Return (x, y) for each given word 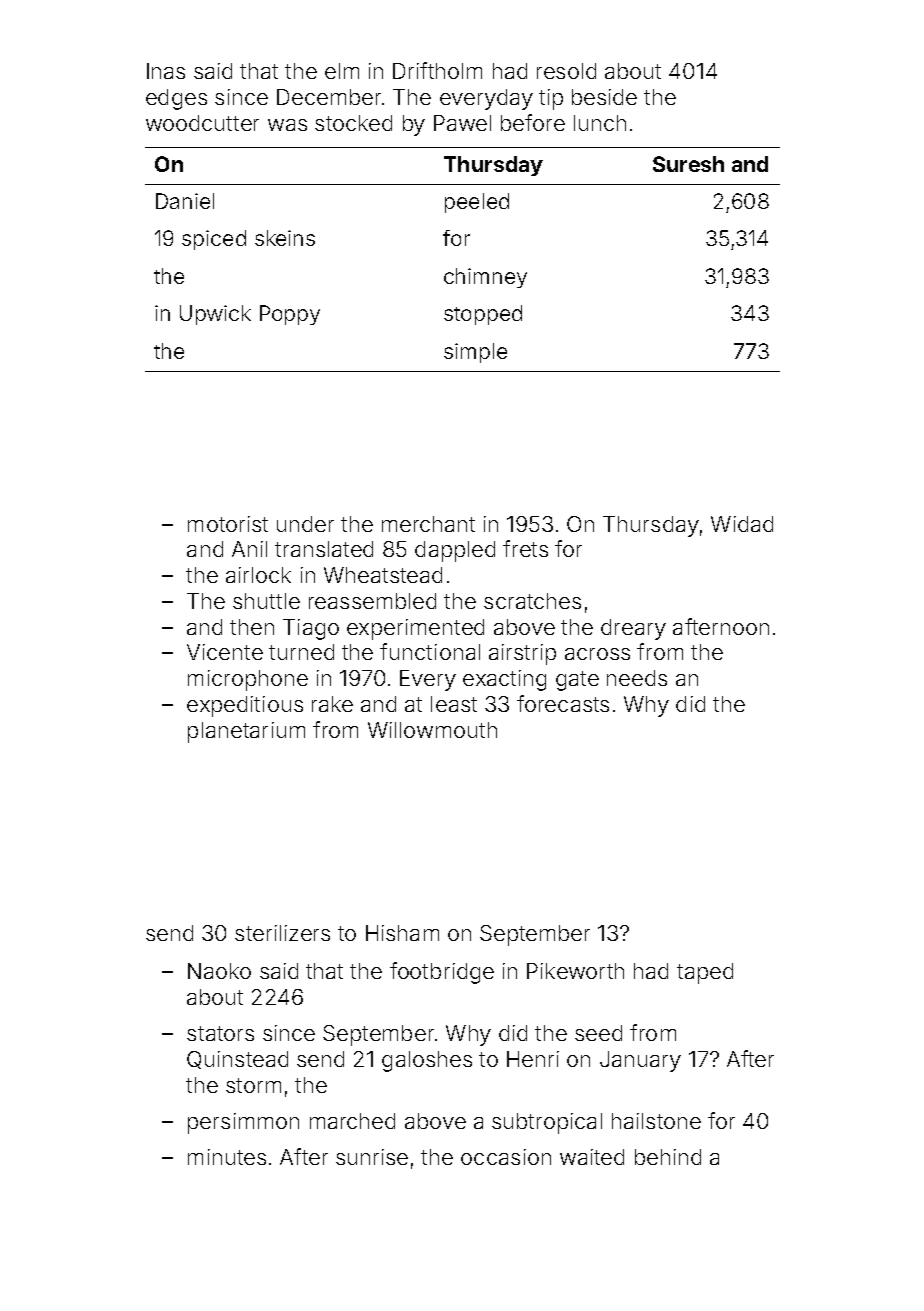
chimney (485, 278)
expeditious (245, 706)
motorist (228, 524)
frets (525, 548)
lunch (600, 123)
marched (352, 1121)
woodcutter (202, 123)
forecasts (563, 703)
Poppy (290, 315)
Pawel (462, 123)
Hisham (402, 933)
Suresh (688, 164)
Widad (742, 524)
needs (637, 678)
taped (705, 973)
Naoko (219, 971)
